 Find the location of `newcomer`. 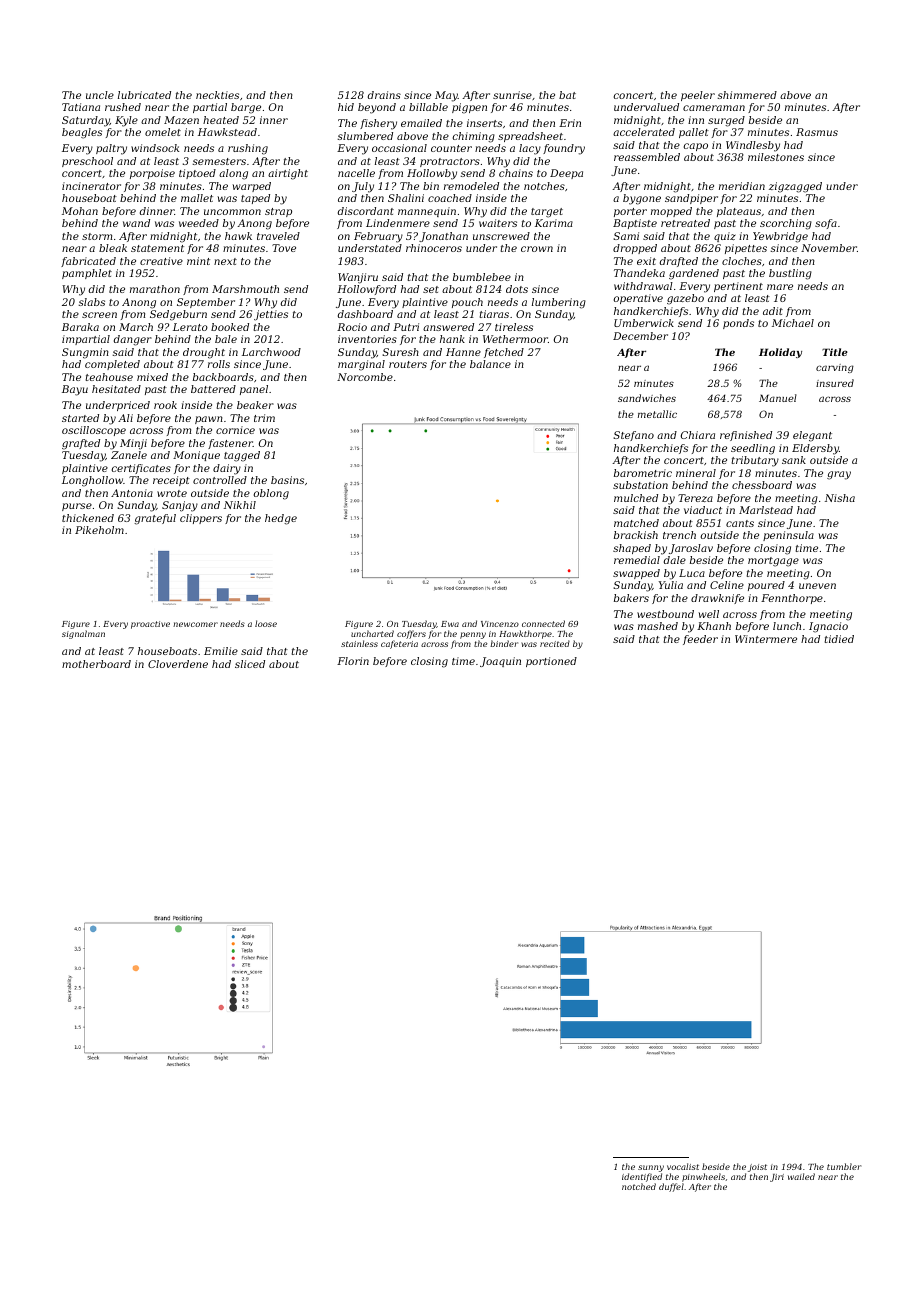

newcomer is located at coordinates (195, 624).
